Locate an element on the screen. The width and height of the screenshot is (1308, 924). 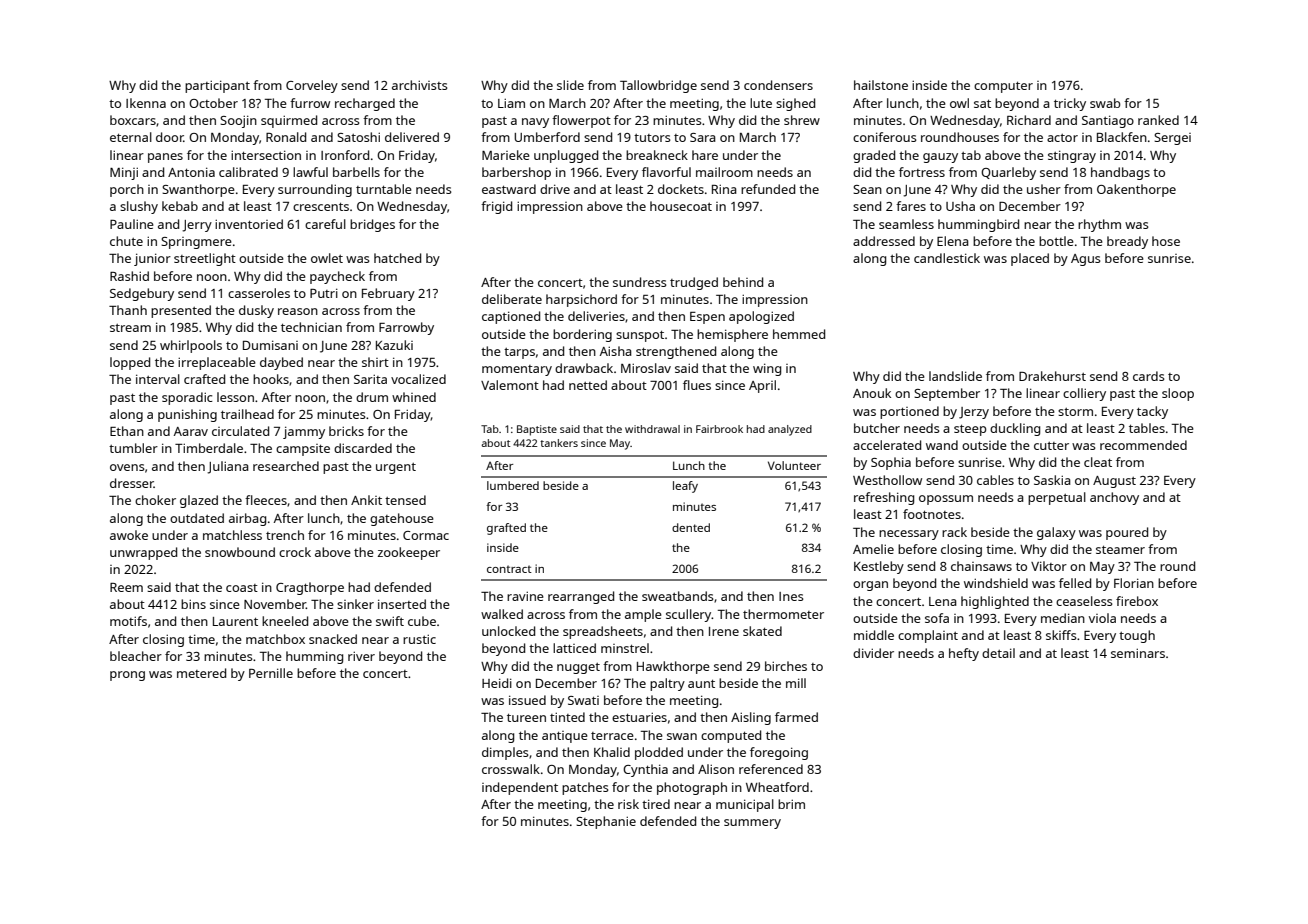
computed is located at coordinates (731, 736).
